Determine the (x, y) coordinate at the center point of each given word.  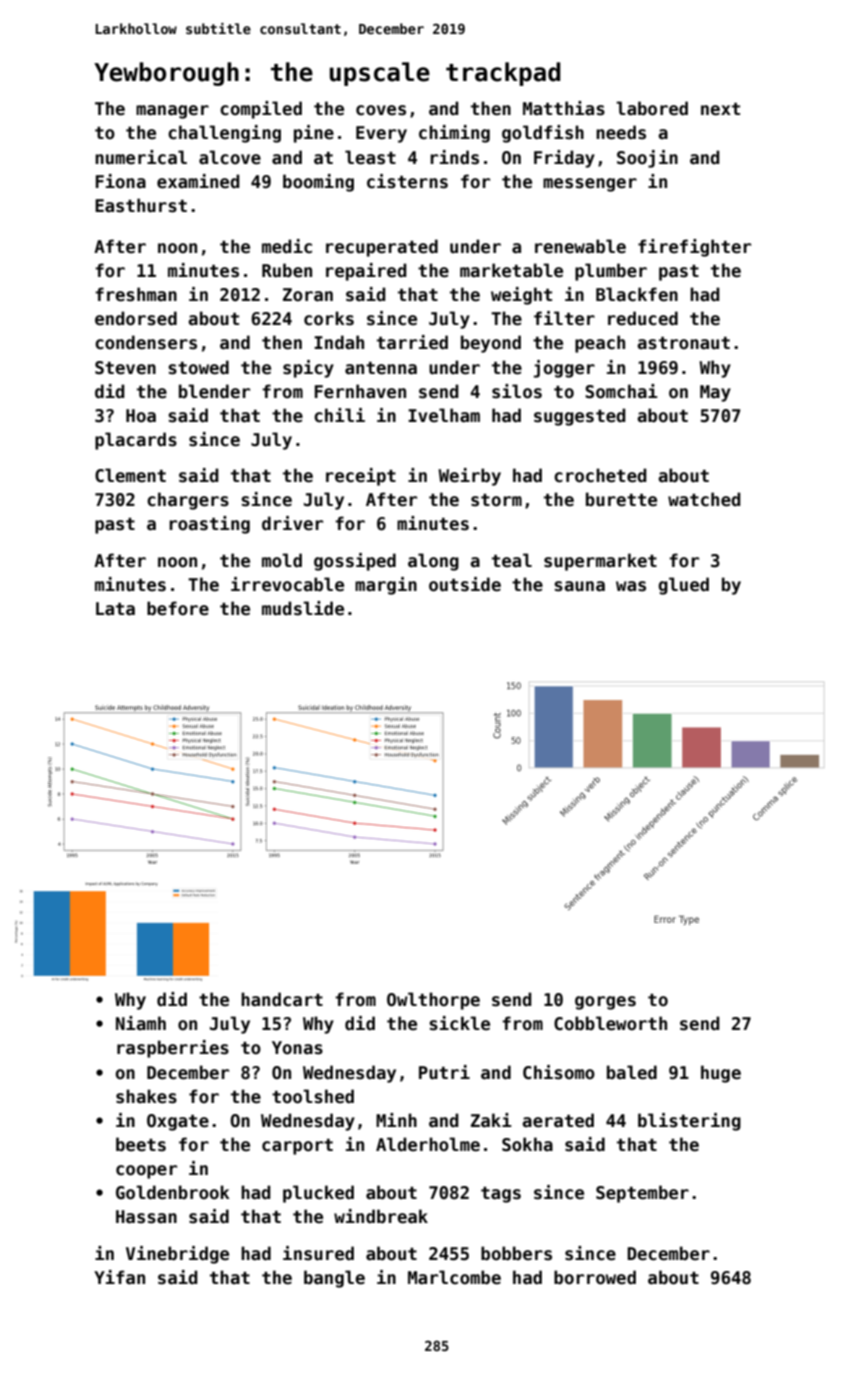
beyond (491, 344)
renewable (580, 246)
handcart (282, 999)
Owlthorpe (433, 1001)
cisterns (407, 181)
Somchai (621, 391)
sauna (579, 586)
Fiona (121, 181)
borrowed (595, 1277)
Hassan (146, 1217)
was (631, 586)
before (178, 608)
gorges (605, 1003)
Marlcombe (454, 1277)
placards (136, 441)
